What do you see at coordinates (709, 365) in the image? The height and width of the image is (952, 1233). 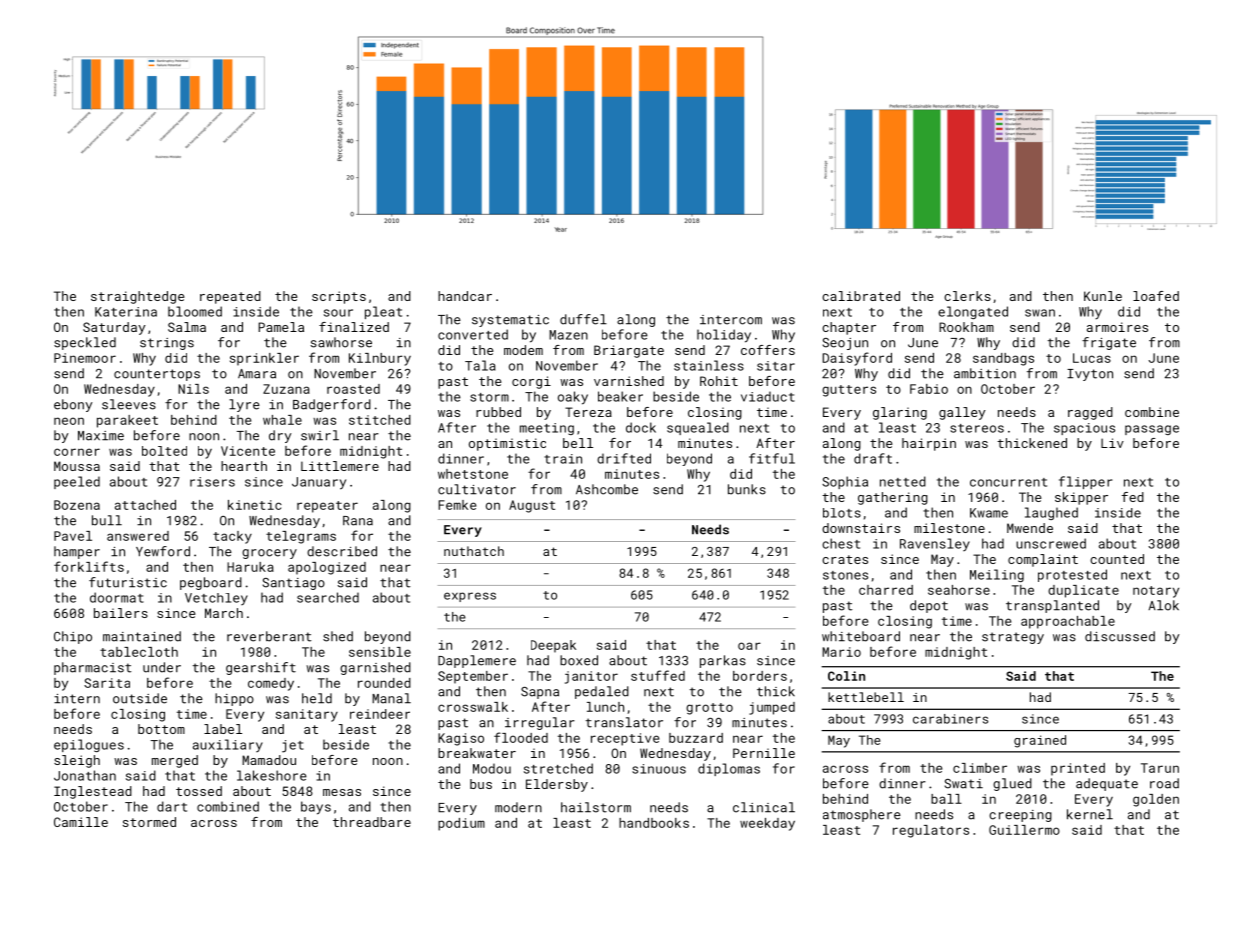 I see `stainless` at bounding box center [709, 365].
